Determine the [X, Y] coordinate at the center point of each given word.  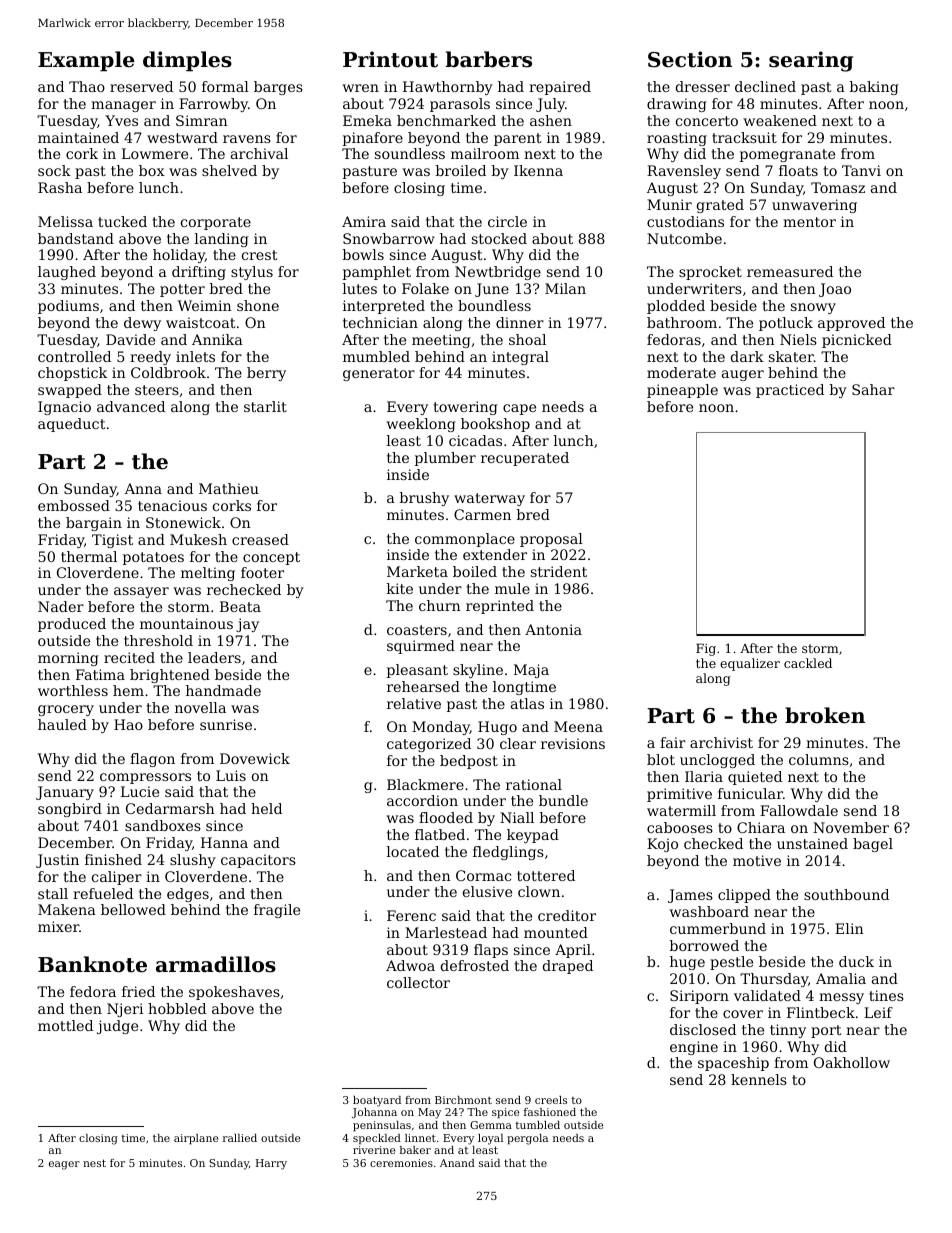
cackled [808, 663]
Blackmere [425, 784]
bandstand [76, 238]
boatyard [377, 1101]
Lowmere [155, 153]
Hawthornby [448, 88]
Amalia [841, 978]
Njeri [125, 1010]
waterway [489, 499]
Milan [565, 288]
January [65, 793]
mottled [65, 1025]
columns [819, 759]
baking [874, 88]
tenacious [172, 505]
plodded [676, 307]
